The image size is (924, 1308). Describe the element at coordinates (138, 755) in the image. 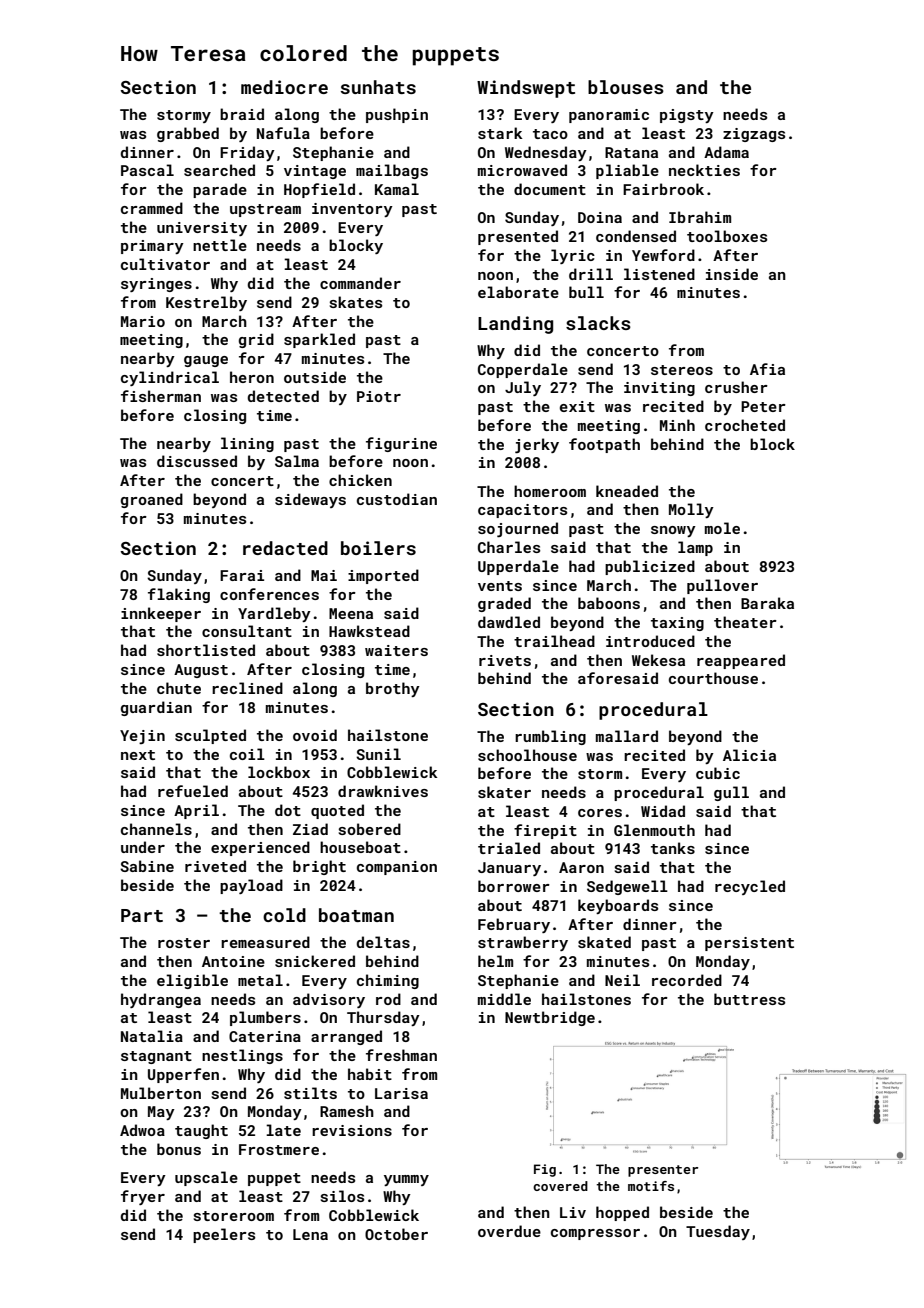

I see `next` at that location.
